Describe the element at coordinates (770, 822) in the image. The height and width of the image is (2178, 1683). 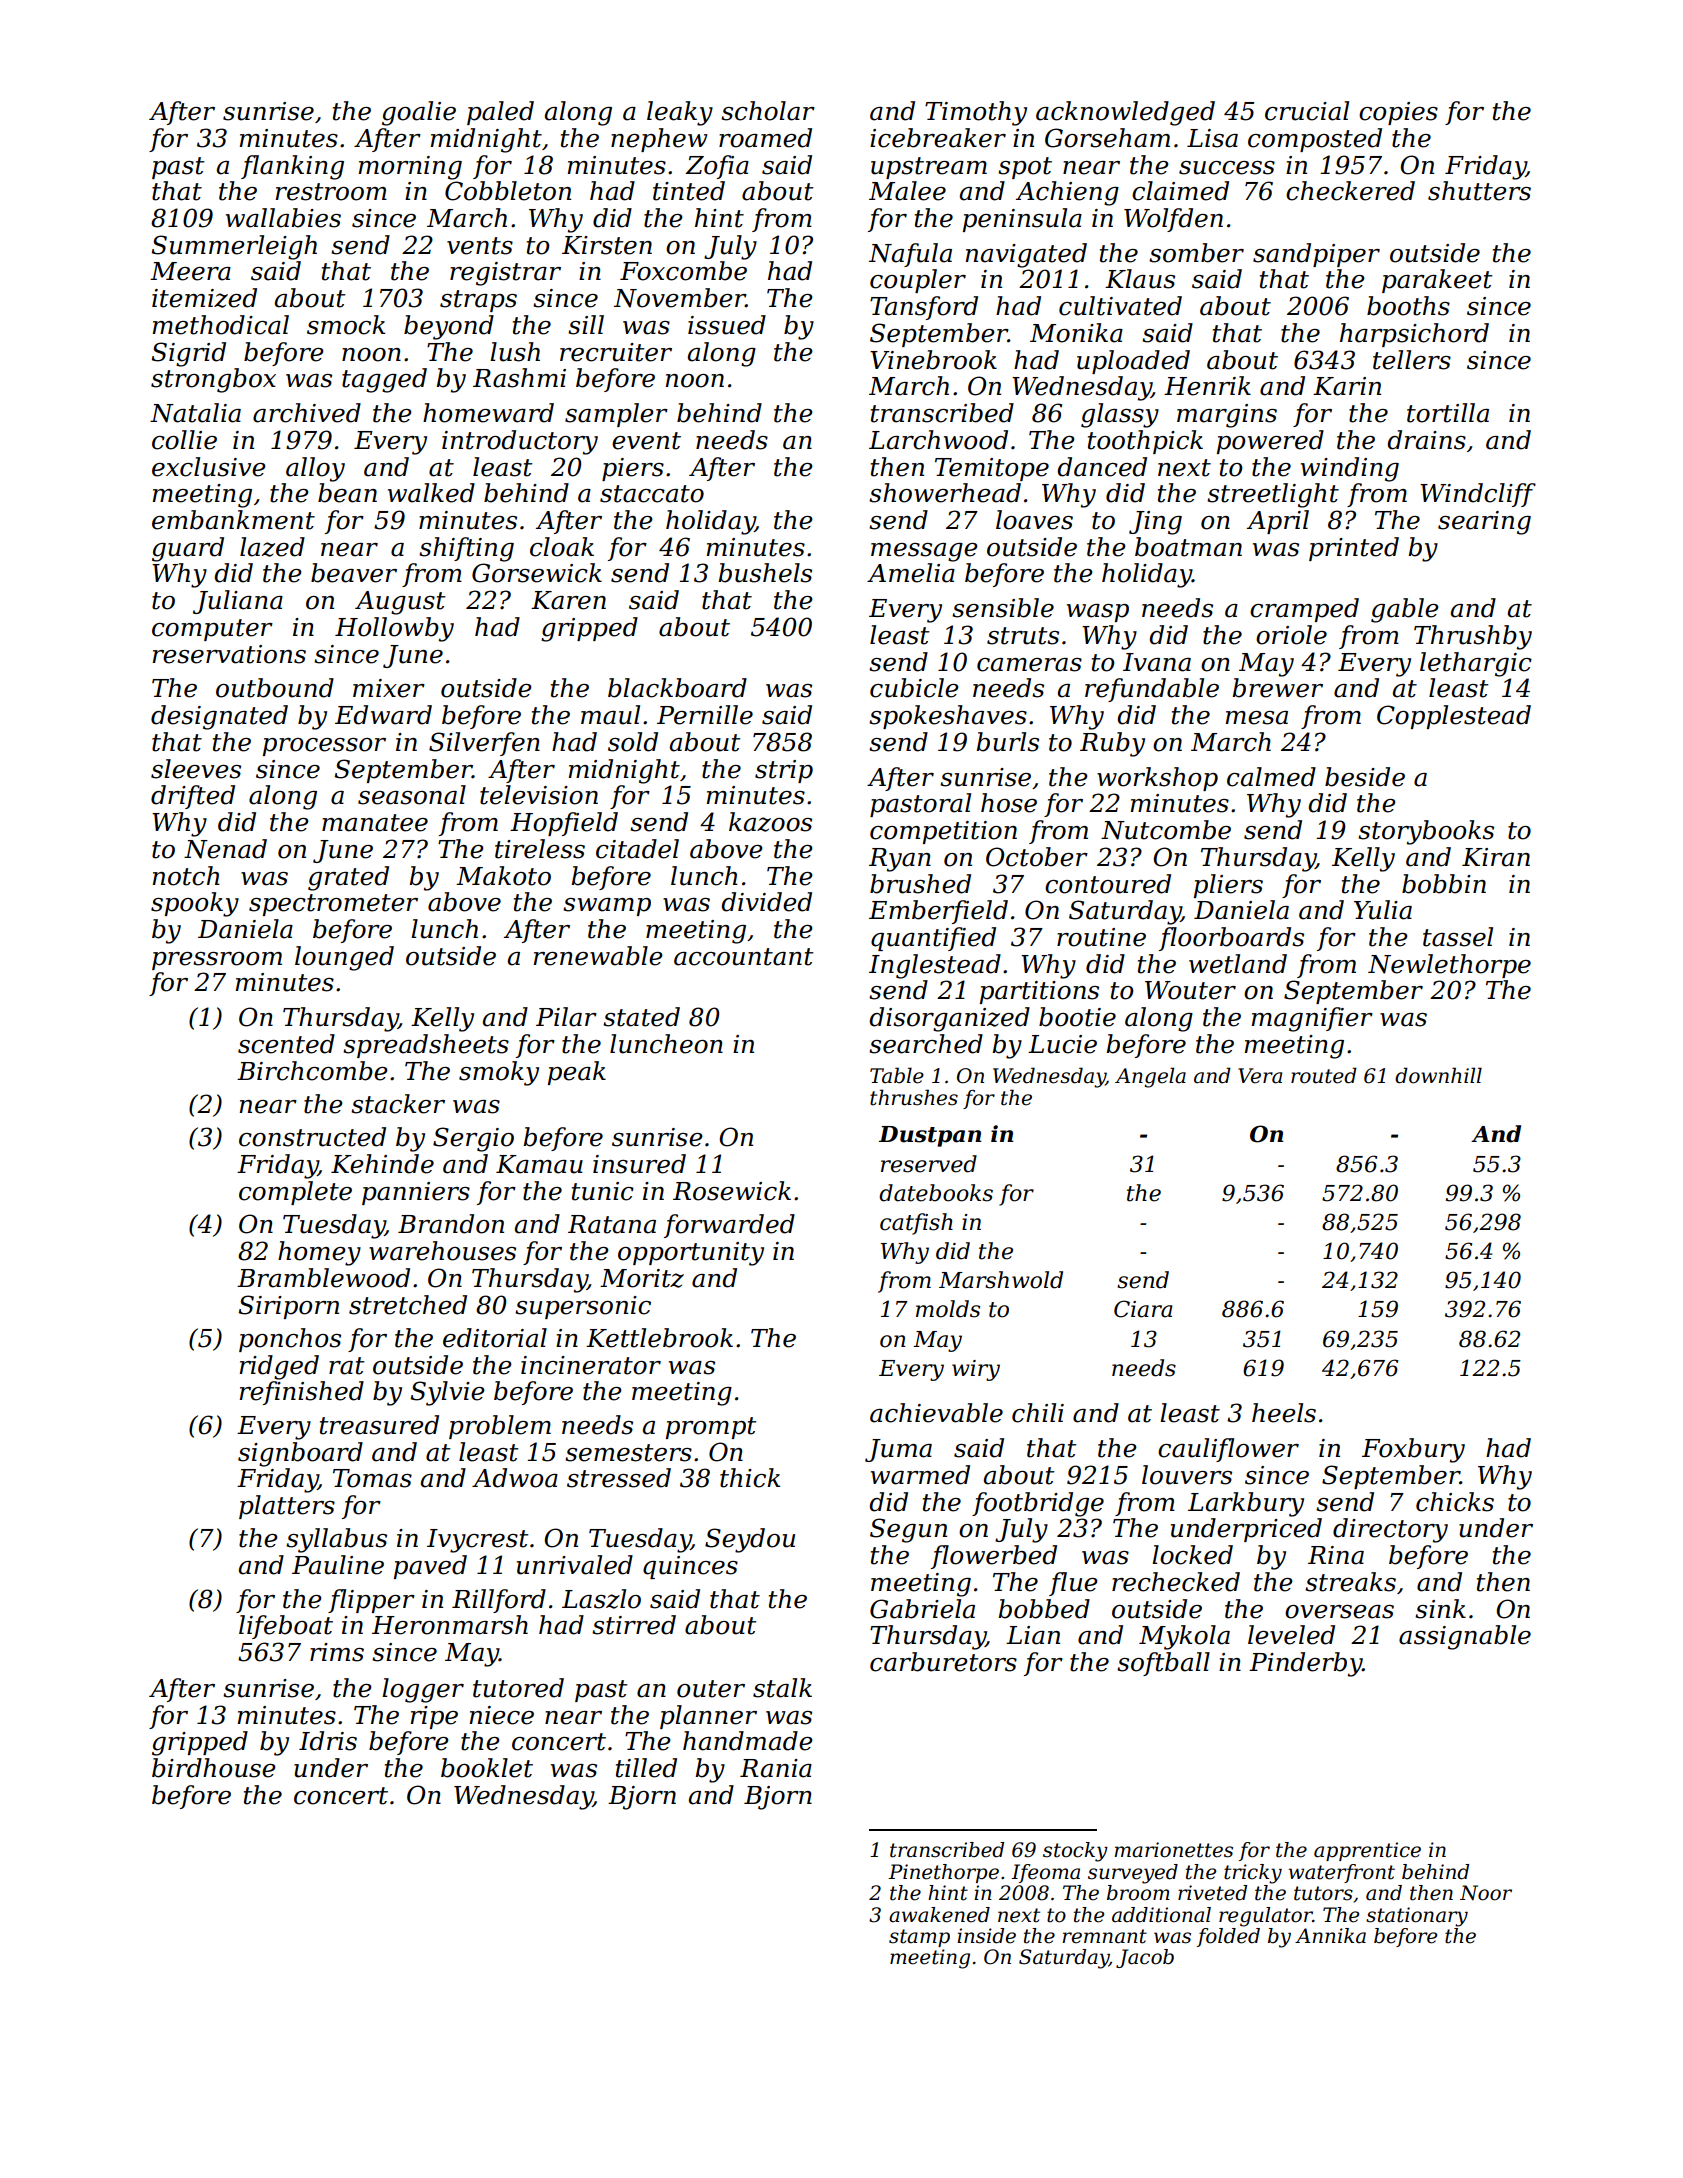
I see `kazoos` at that location.
